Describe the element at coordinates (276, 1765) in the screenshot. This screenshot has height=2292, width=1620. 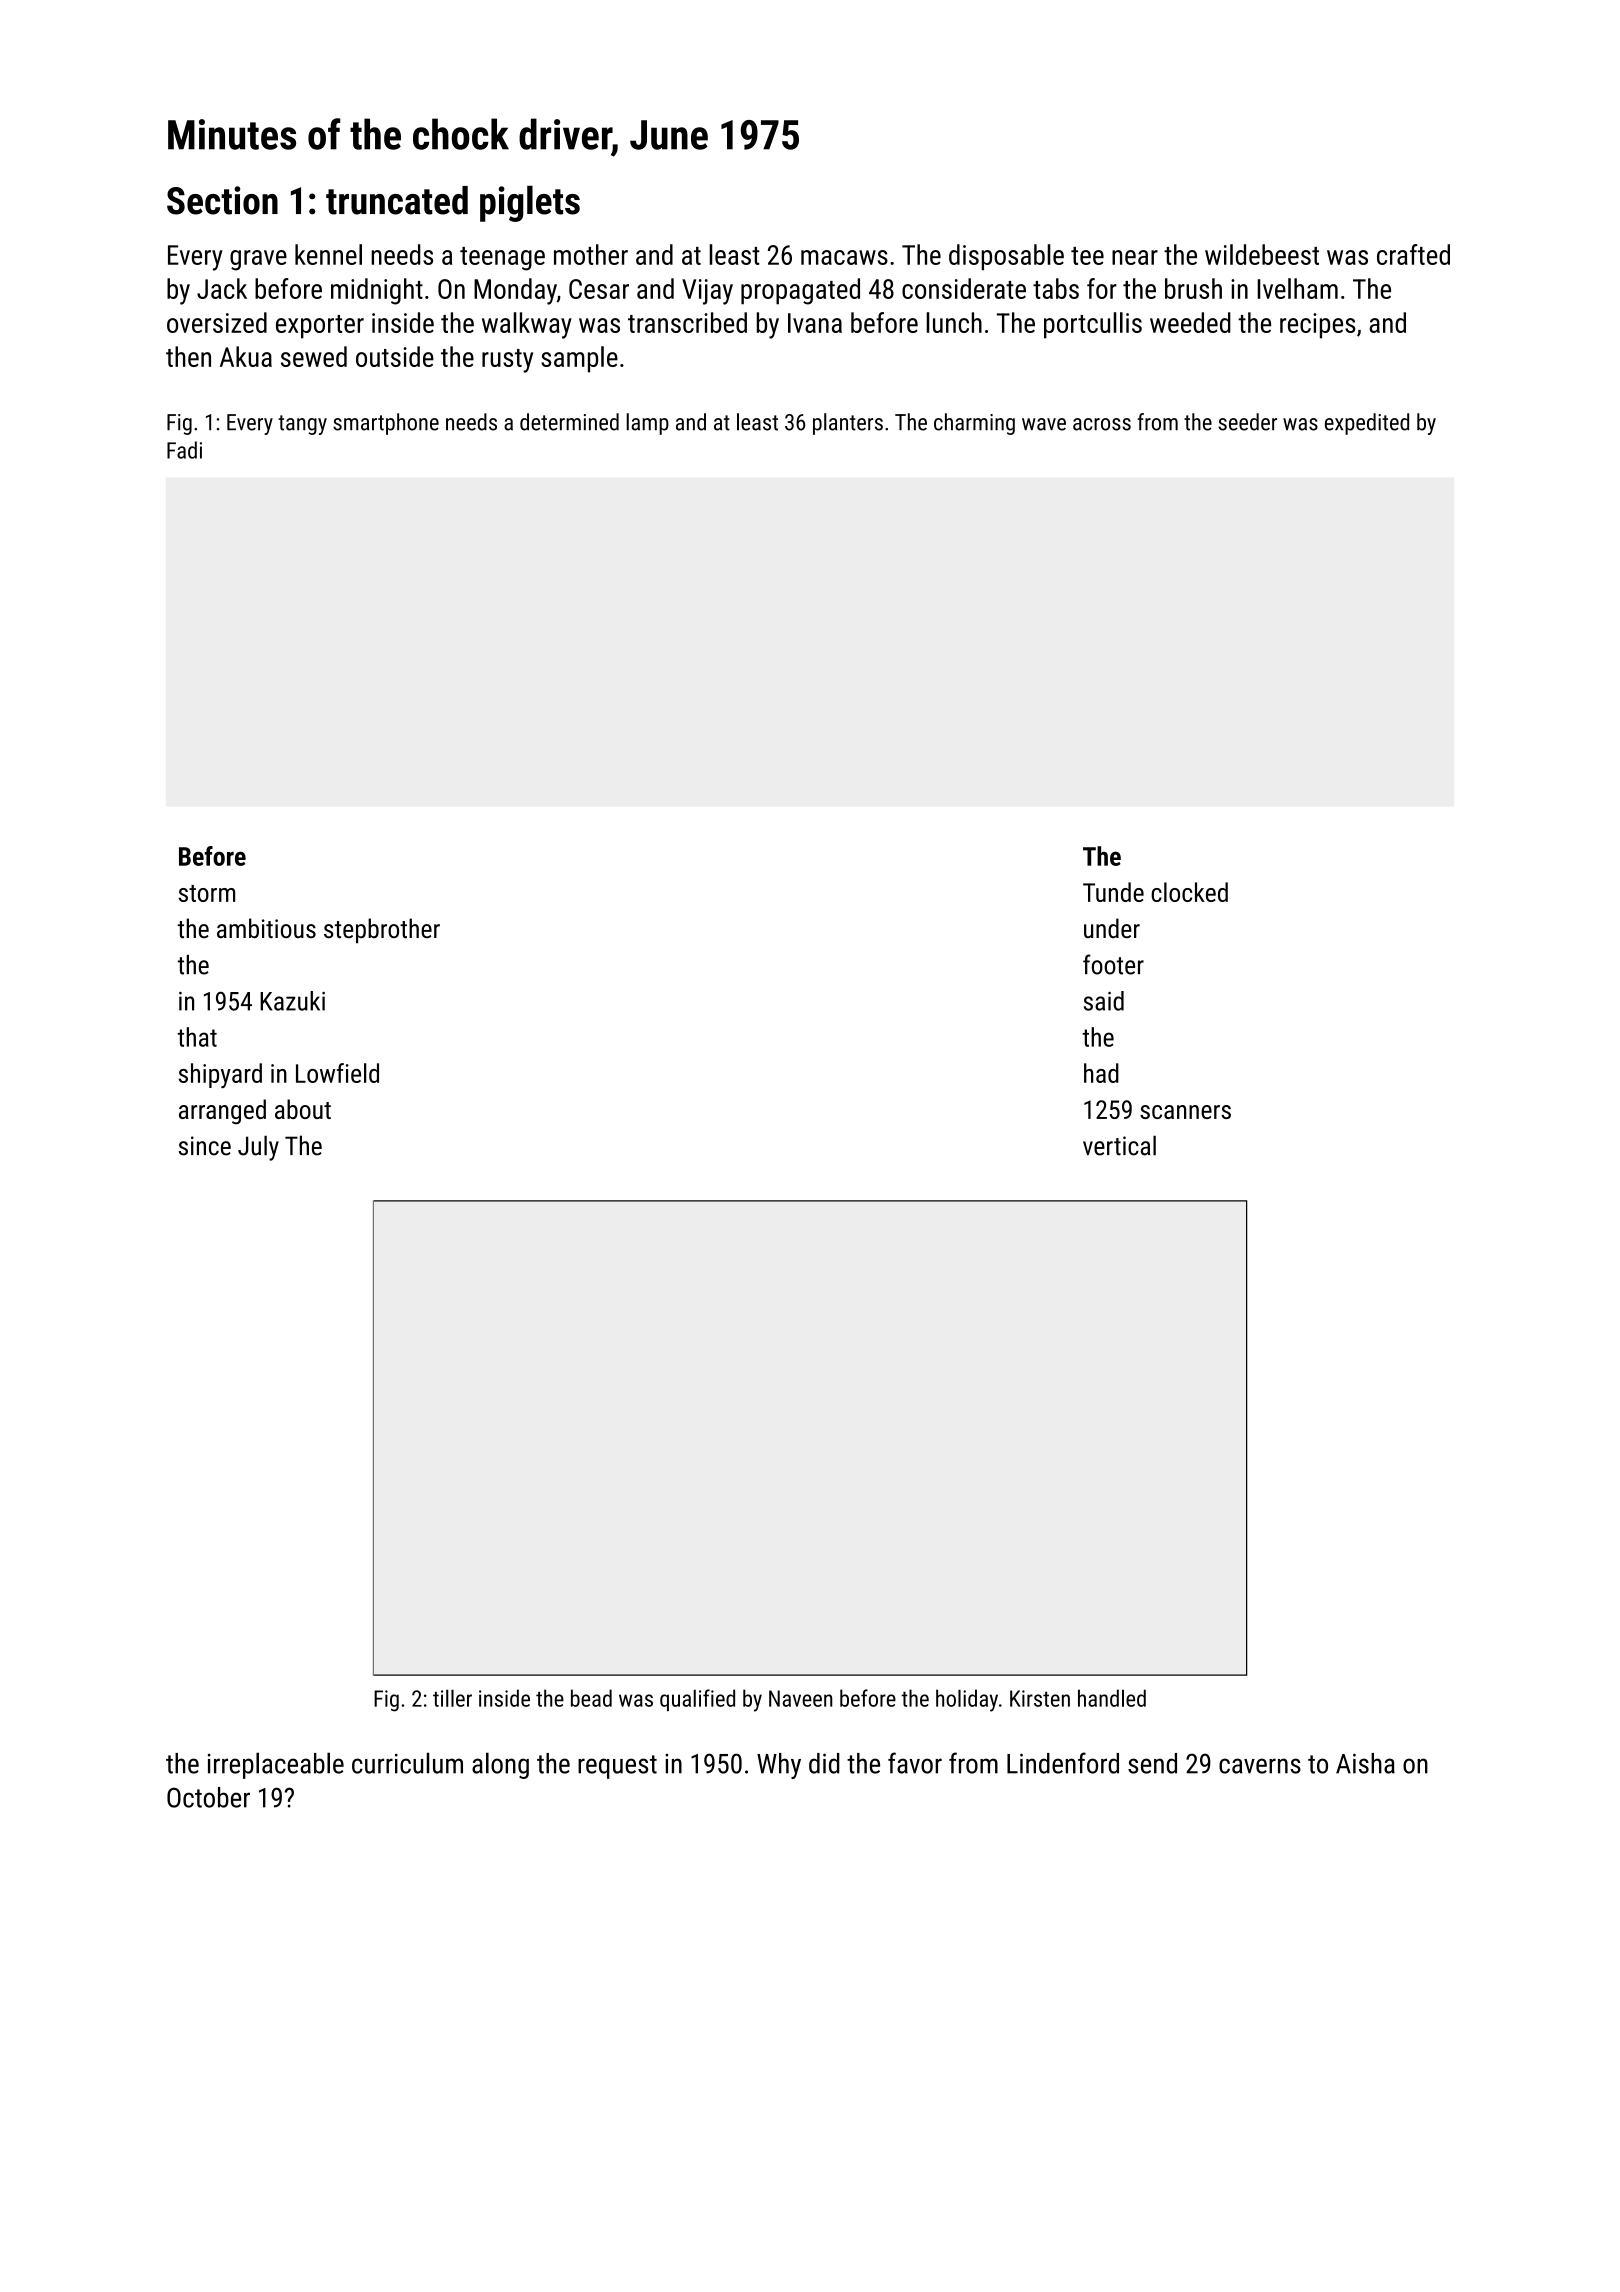
I see `irreplaceable` at that location.
